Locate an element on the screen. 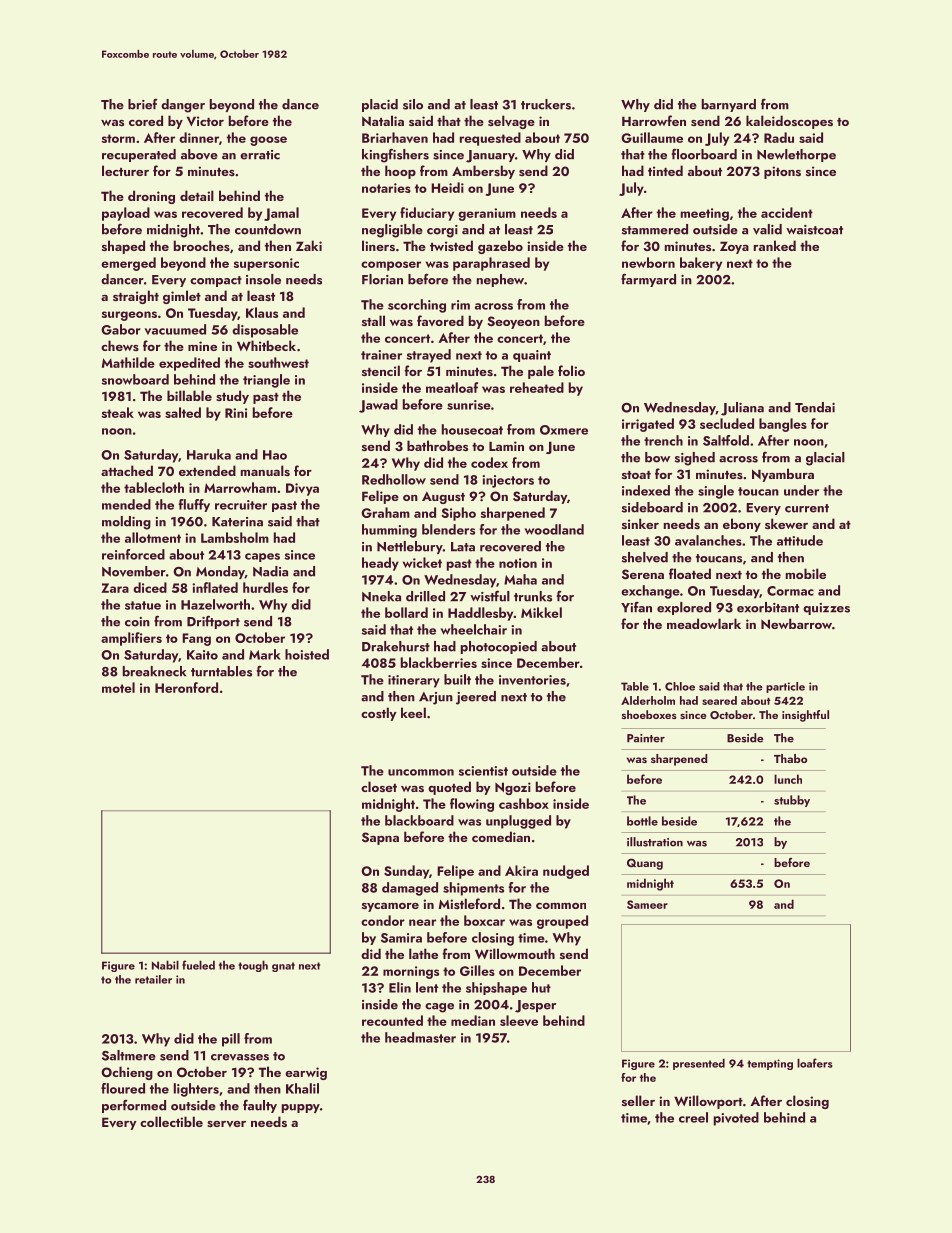 Image resolution: width=952 pixels, height=1233 pixels. silo is located at coordinates (413, 104).
